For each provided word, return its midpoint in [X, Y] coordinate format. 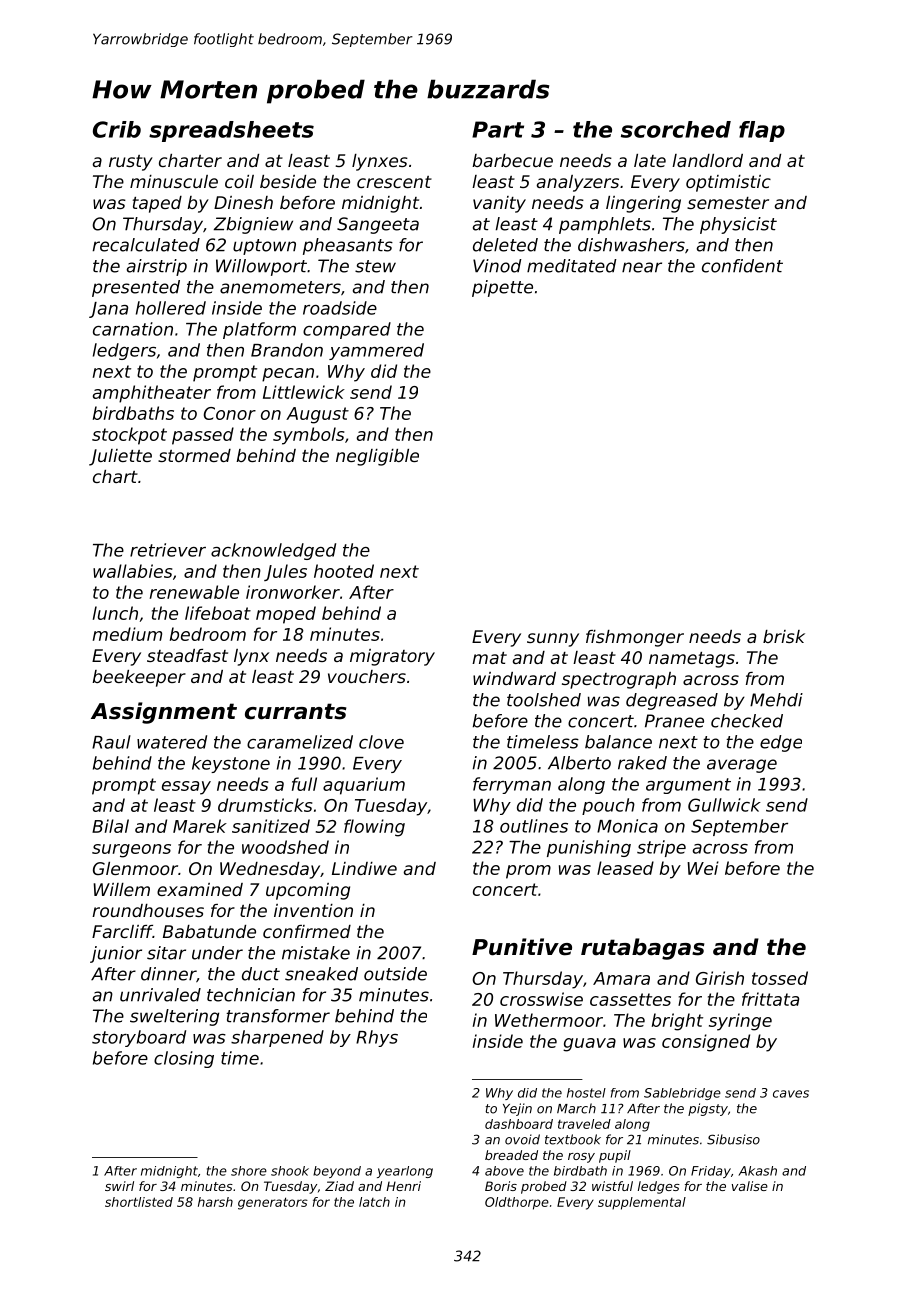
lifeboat [218, 613]
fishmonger [635, 638]
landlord [707, 160]
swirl [119, 1186]
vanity [499, 204]
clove [381, 742]
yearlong [405, 1172]
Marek [200, 826]
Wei [703, 868]
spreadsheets [231, 131]
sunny [553, 640]
